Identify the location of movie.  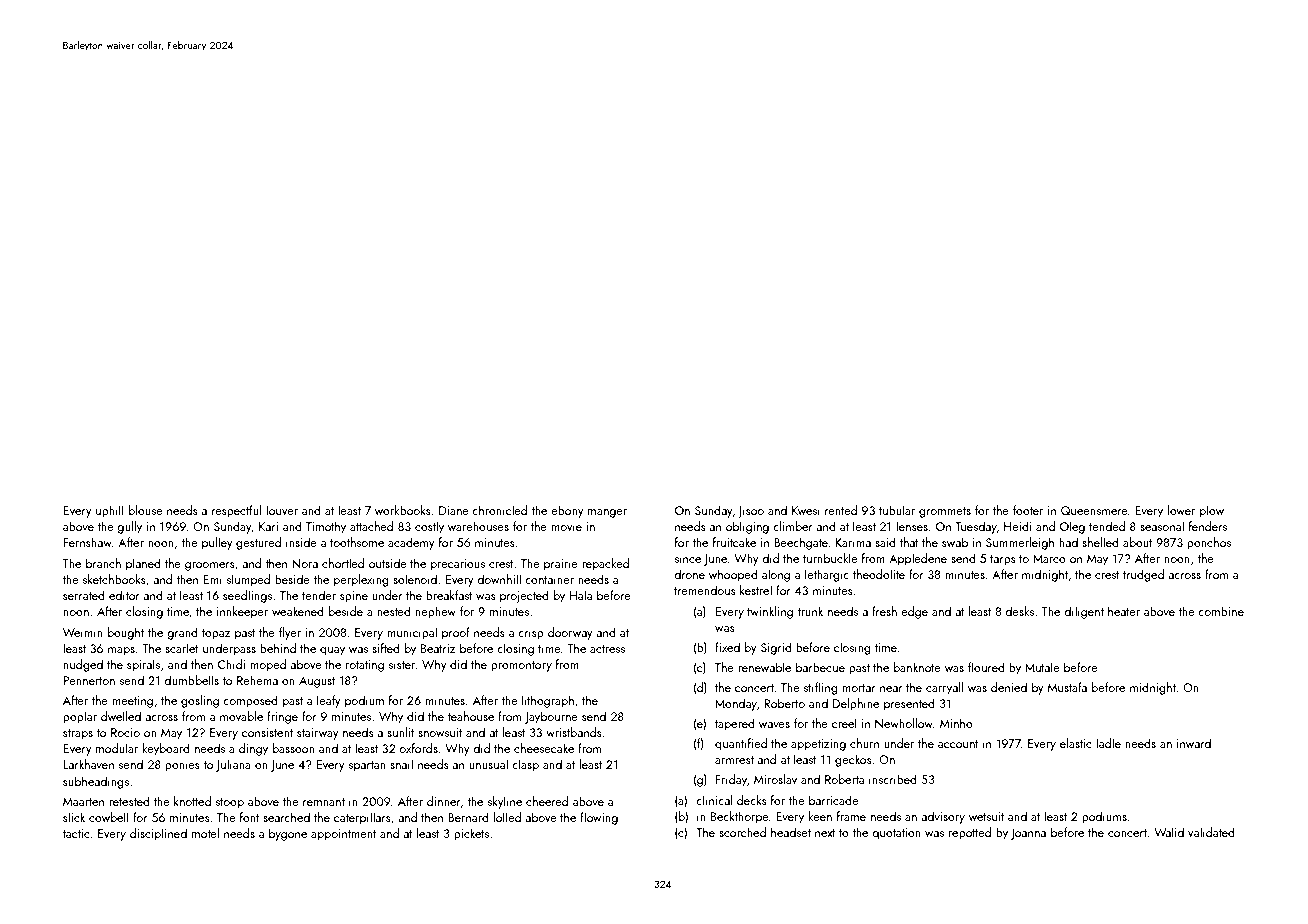
(566, 526).
